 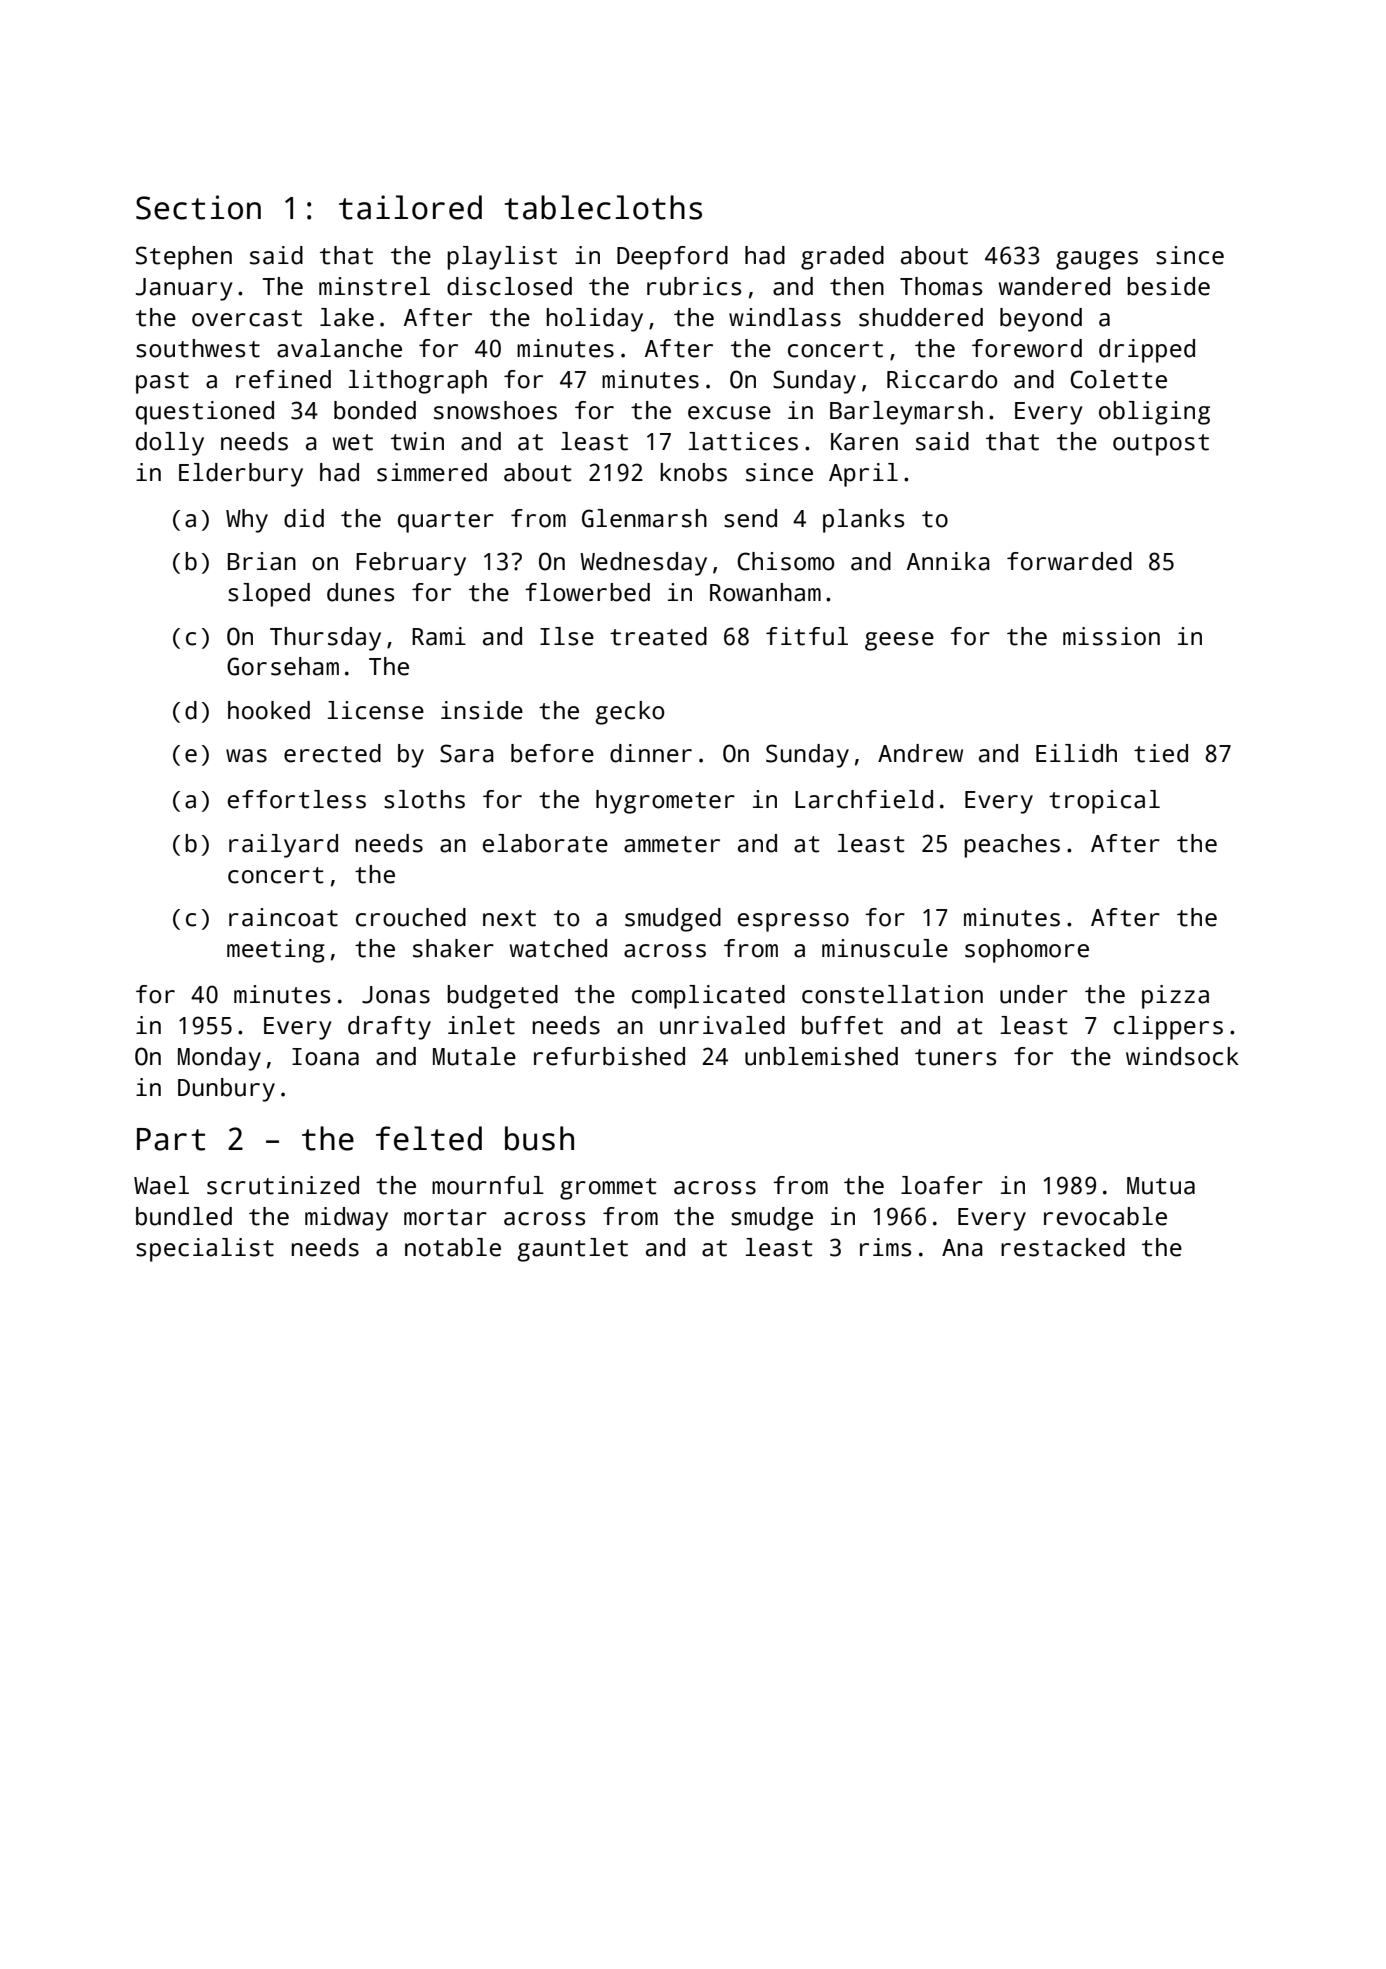 I want to click on Wael, so click(x=161, y=1185).
